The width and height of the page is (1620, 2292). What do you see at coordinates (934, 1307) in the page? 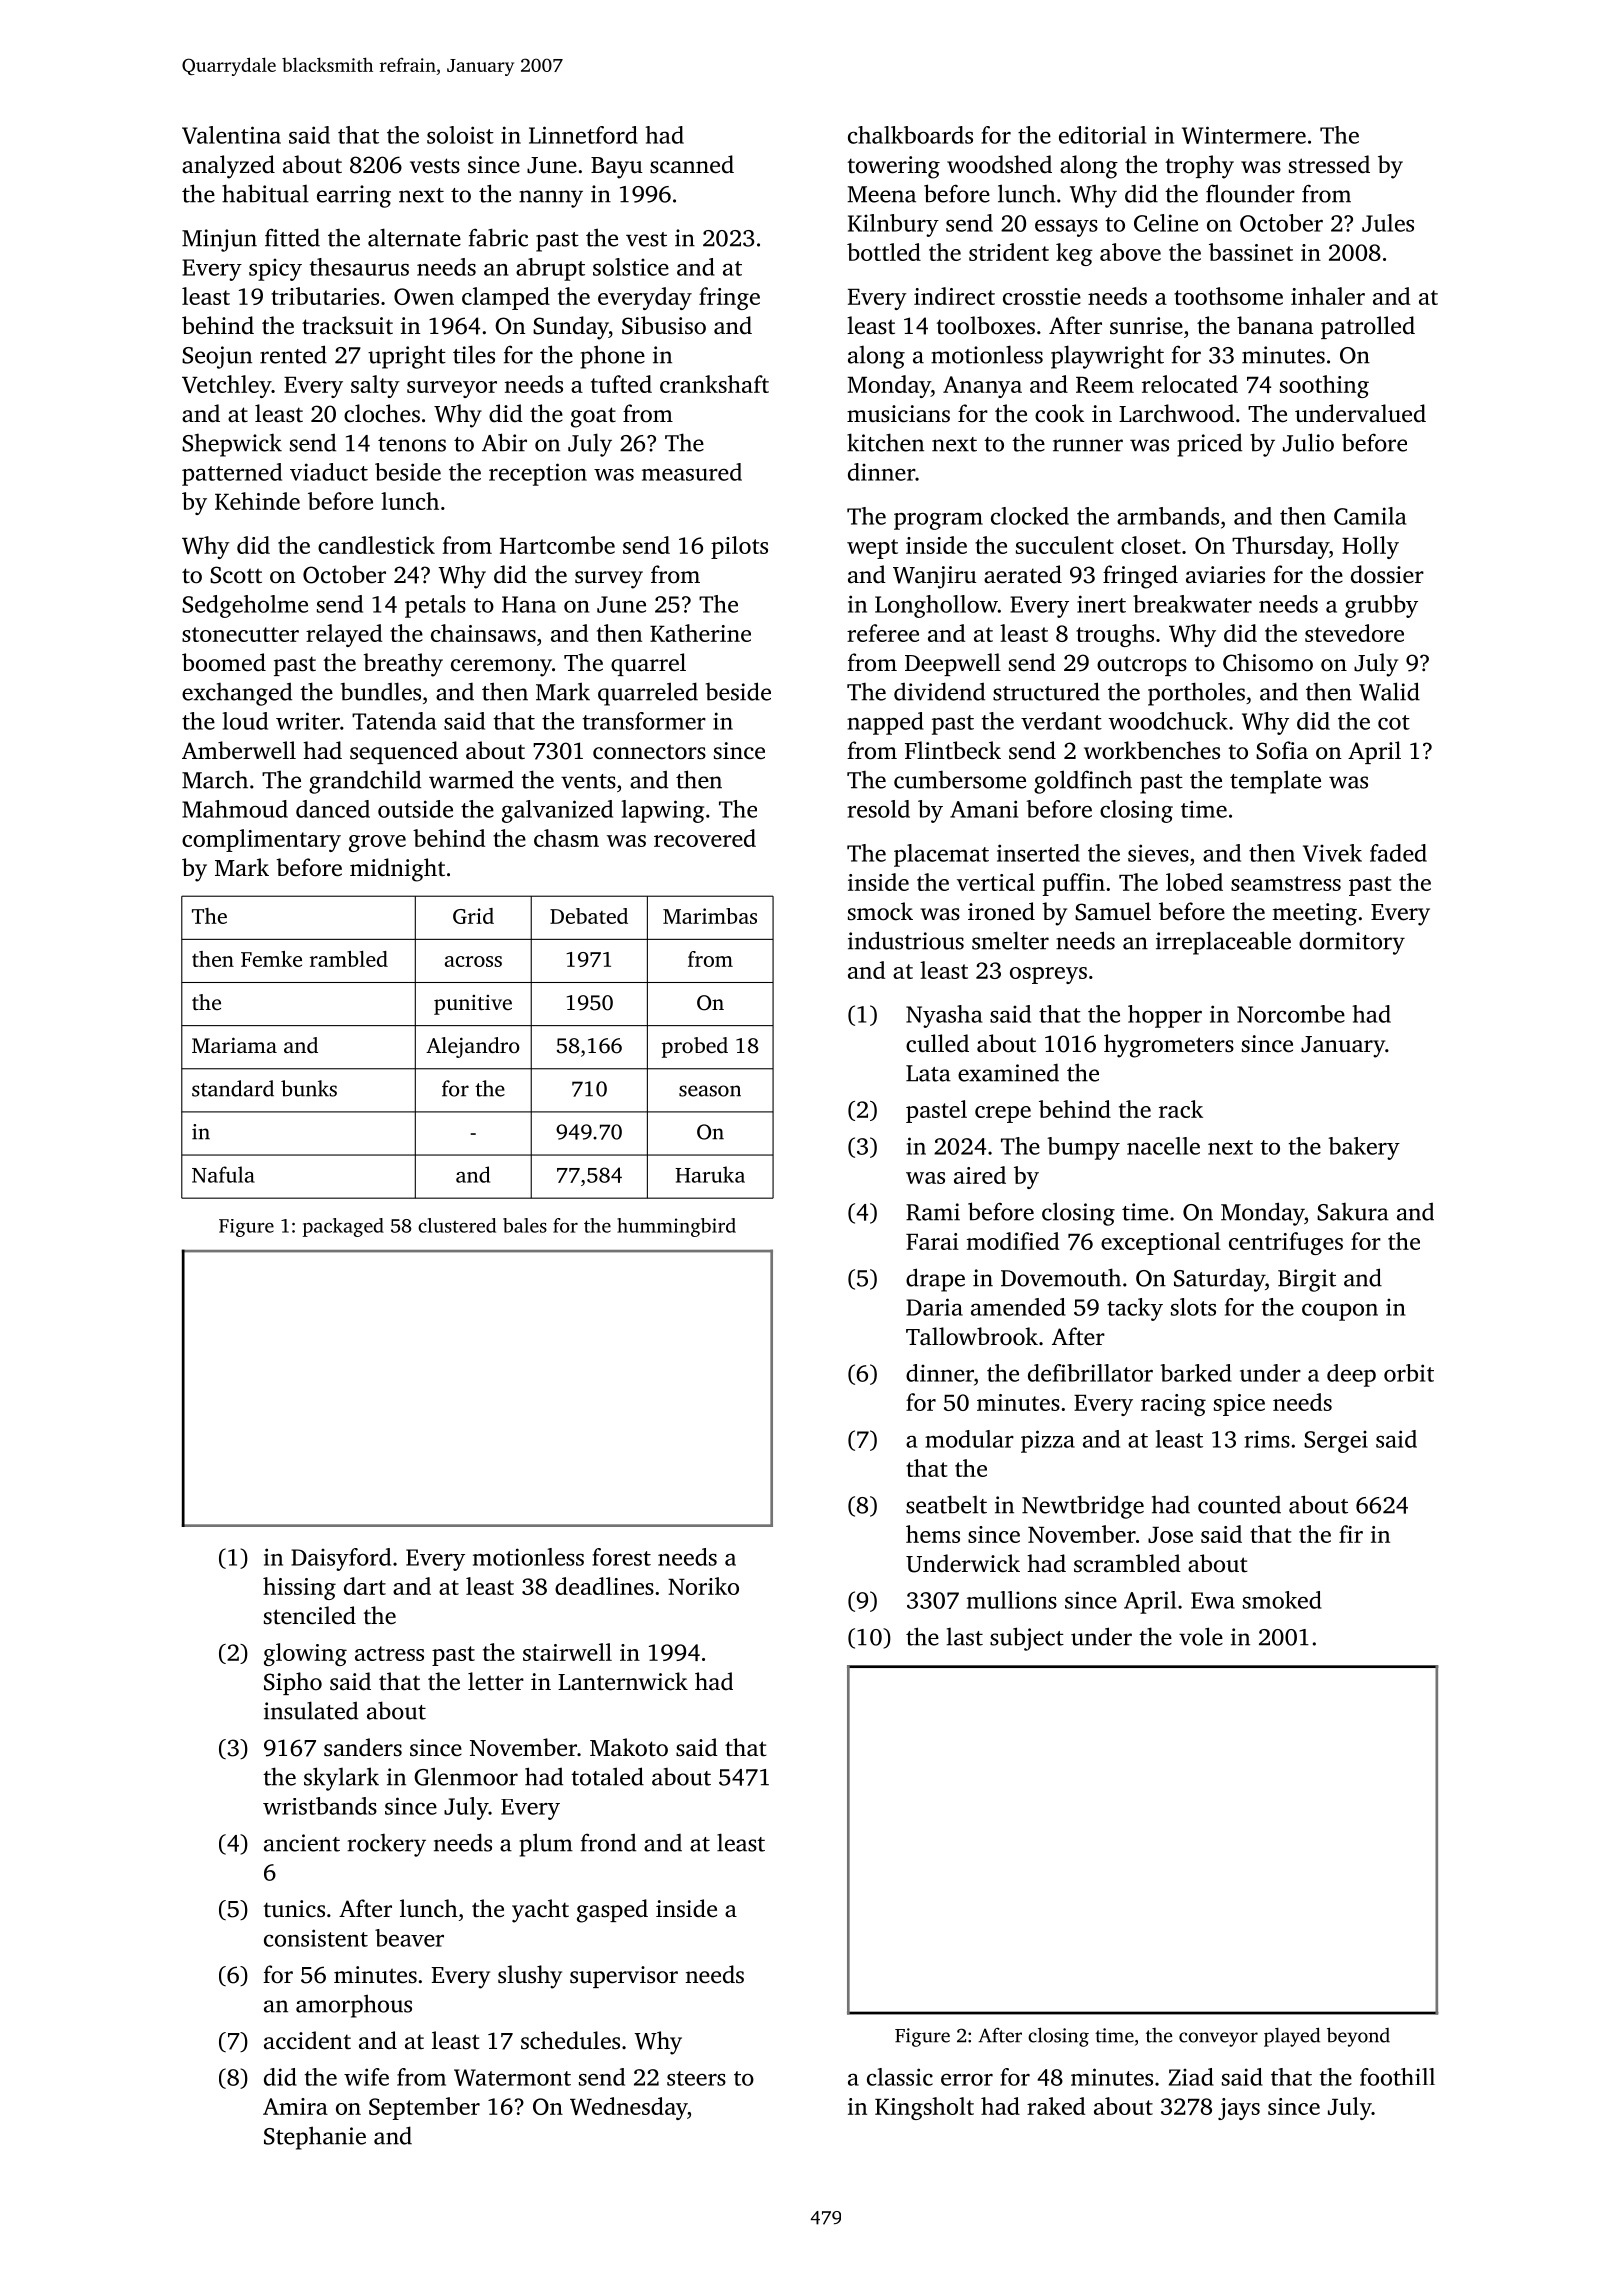
I see `Daria` at bounding box center [934, 1307].
